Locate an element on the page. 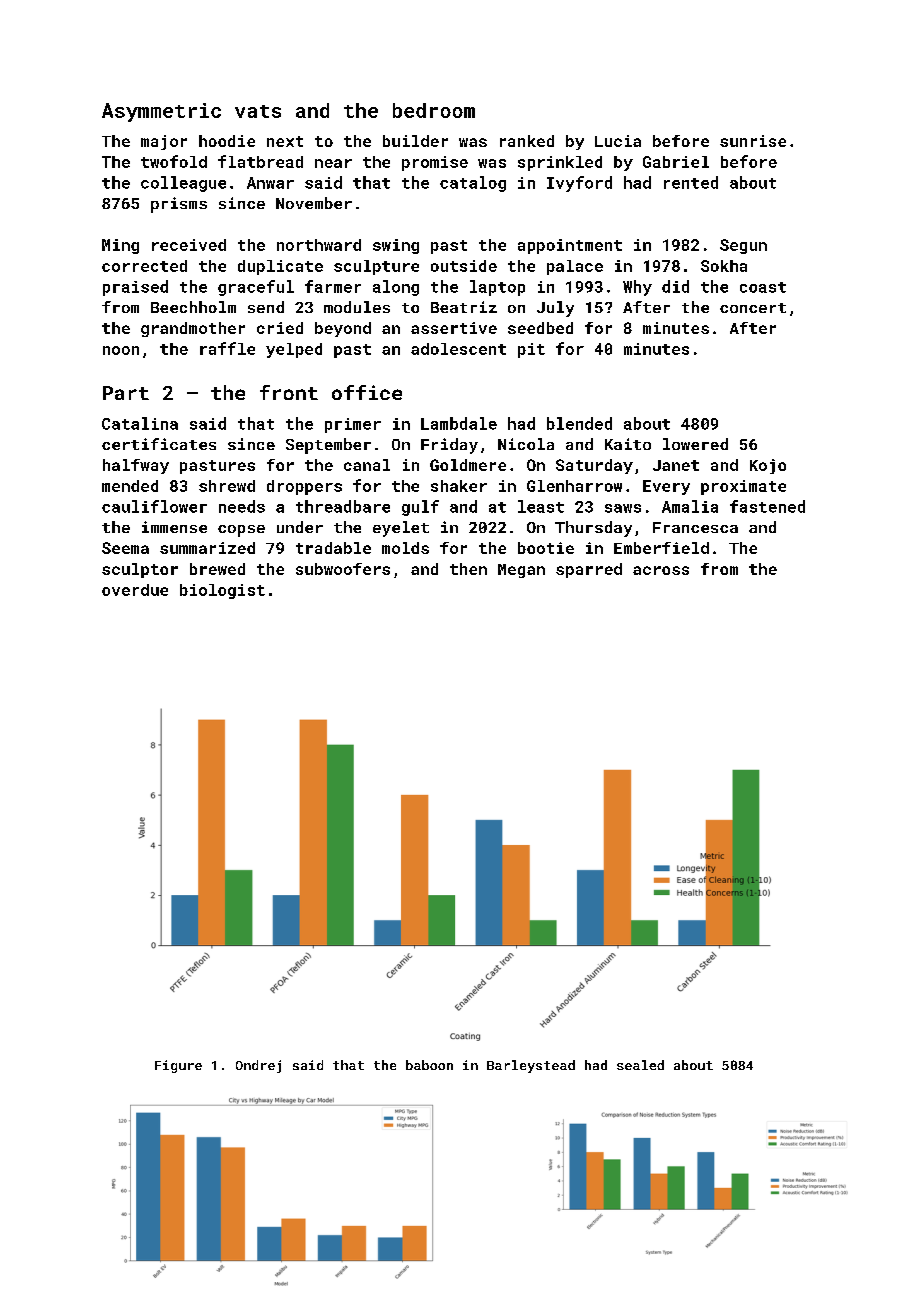 This image has height=1316, width=908. bedroom is located at coordinates (434, 110).
